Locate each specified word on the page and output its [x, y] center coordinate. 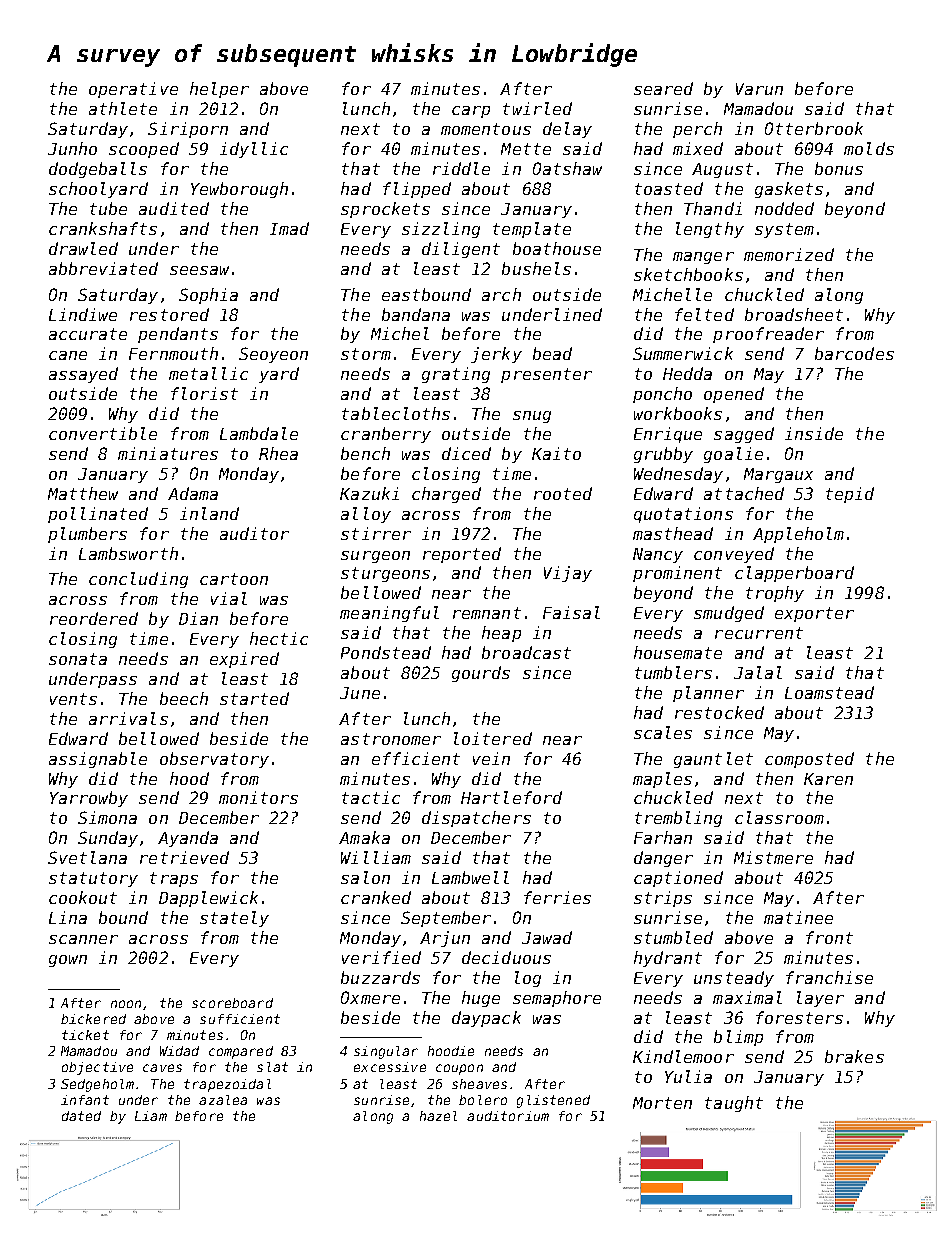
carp [471, 112]
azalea [223, 1100]
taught [734, 1104]
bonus [839, 168]
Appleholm [798, 535]
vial [229, 598]
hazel [438, 1116]
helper [219, 90]
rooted [563, 493]
